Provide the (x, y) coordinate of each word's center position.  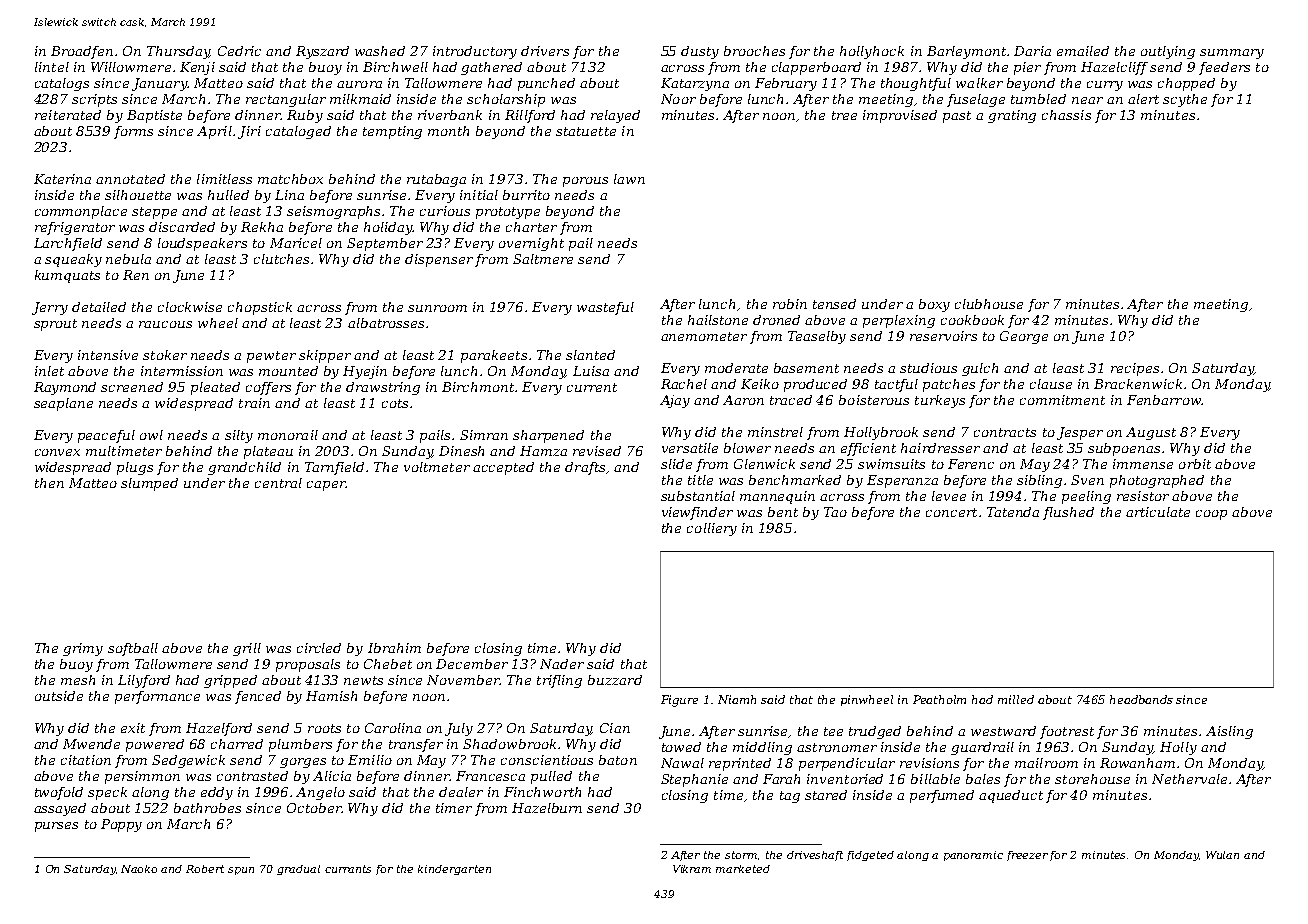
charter (531, 227)
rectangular (286, 100)
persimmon (142, 777)
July (459, 729)
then (49, 483)
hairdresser (940, 448)
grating (1012, 116)
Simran (484, 435)
